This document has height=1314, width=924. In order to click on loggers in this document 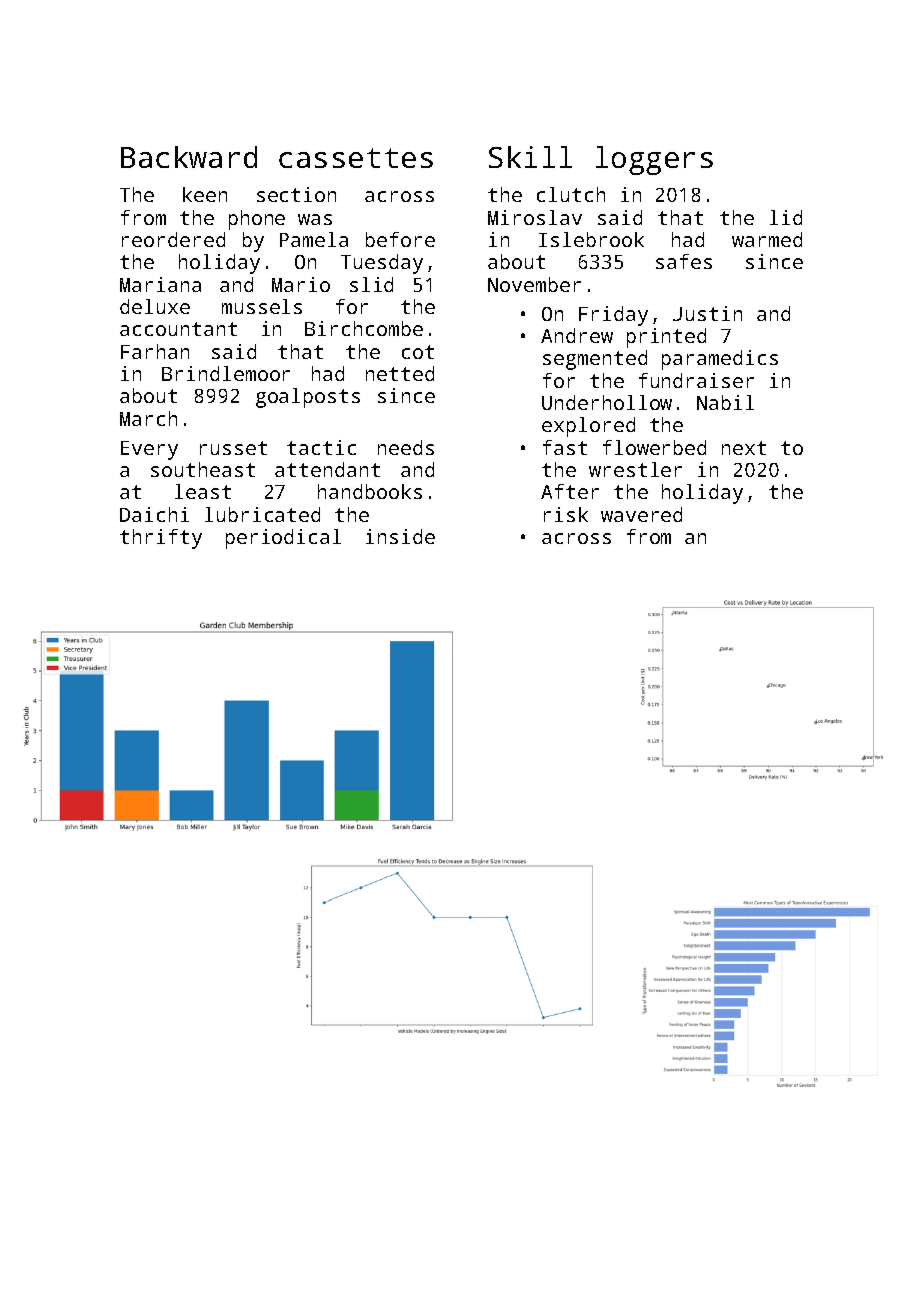, I will do `click(654, 160)`.
